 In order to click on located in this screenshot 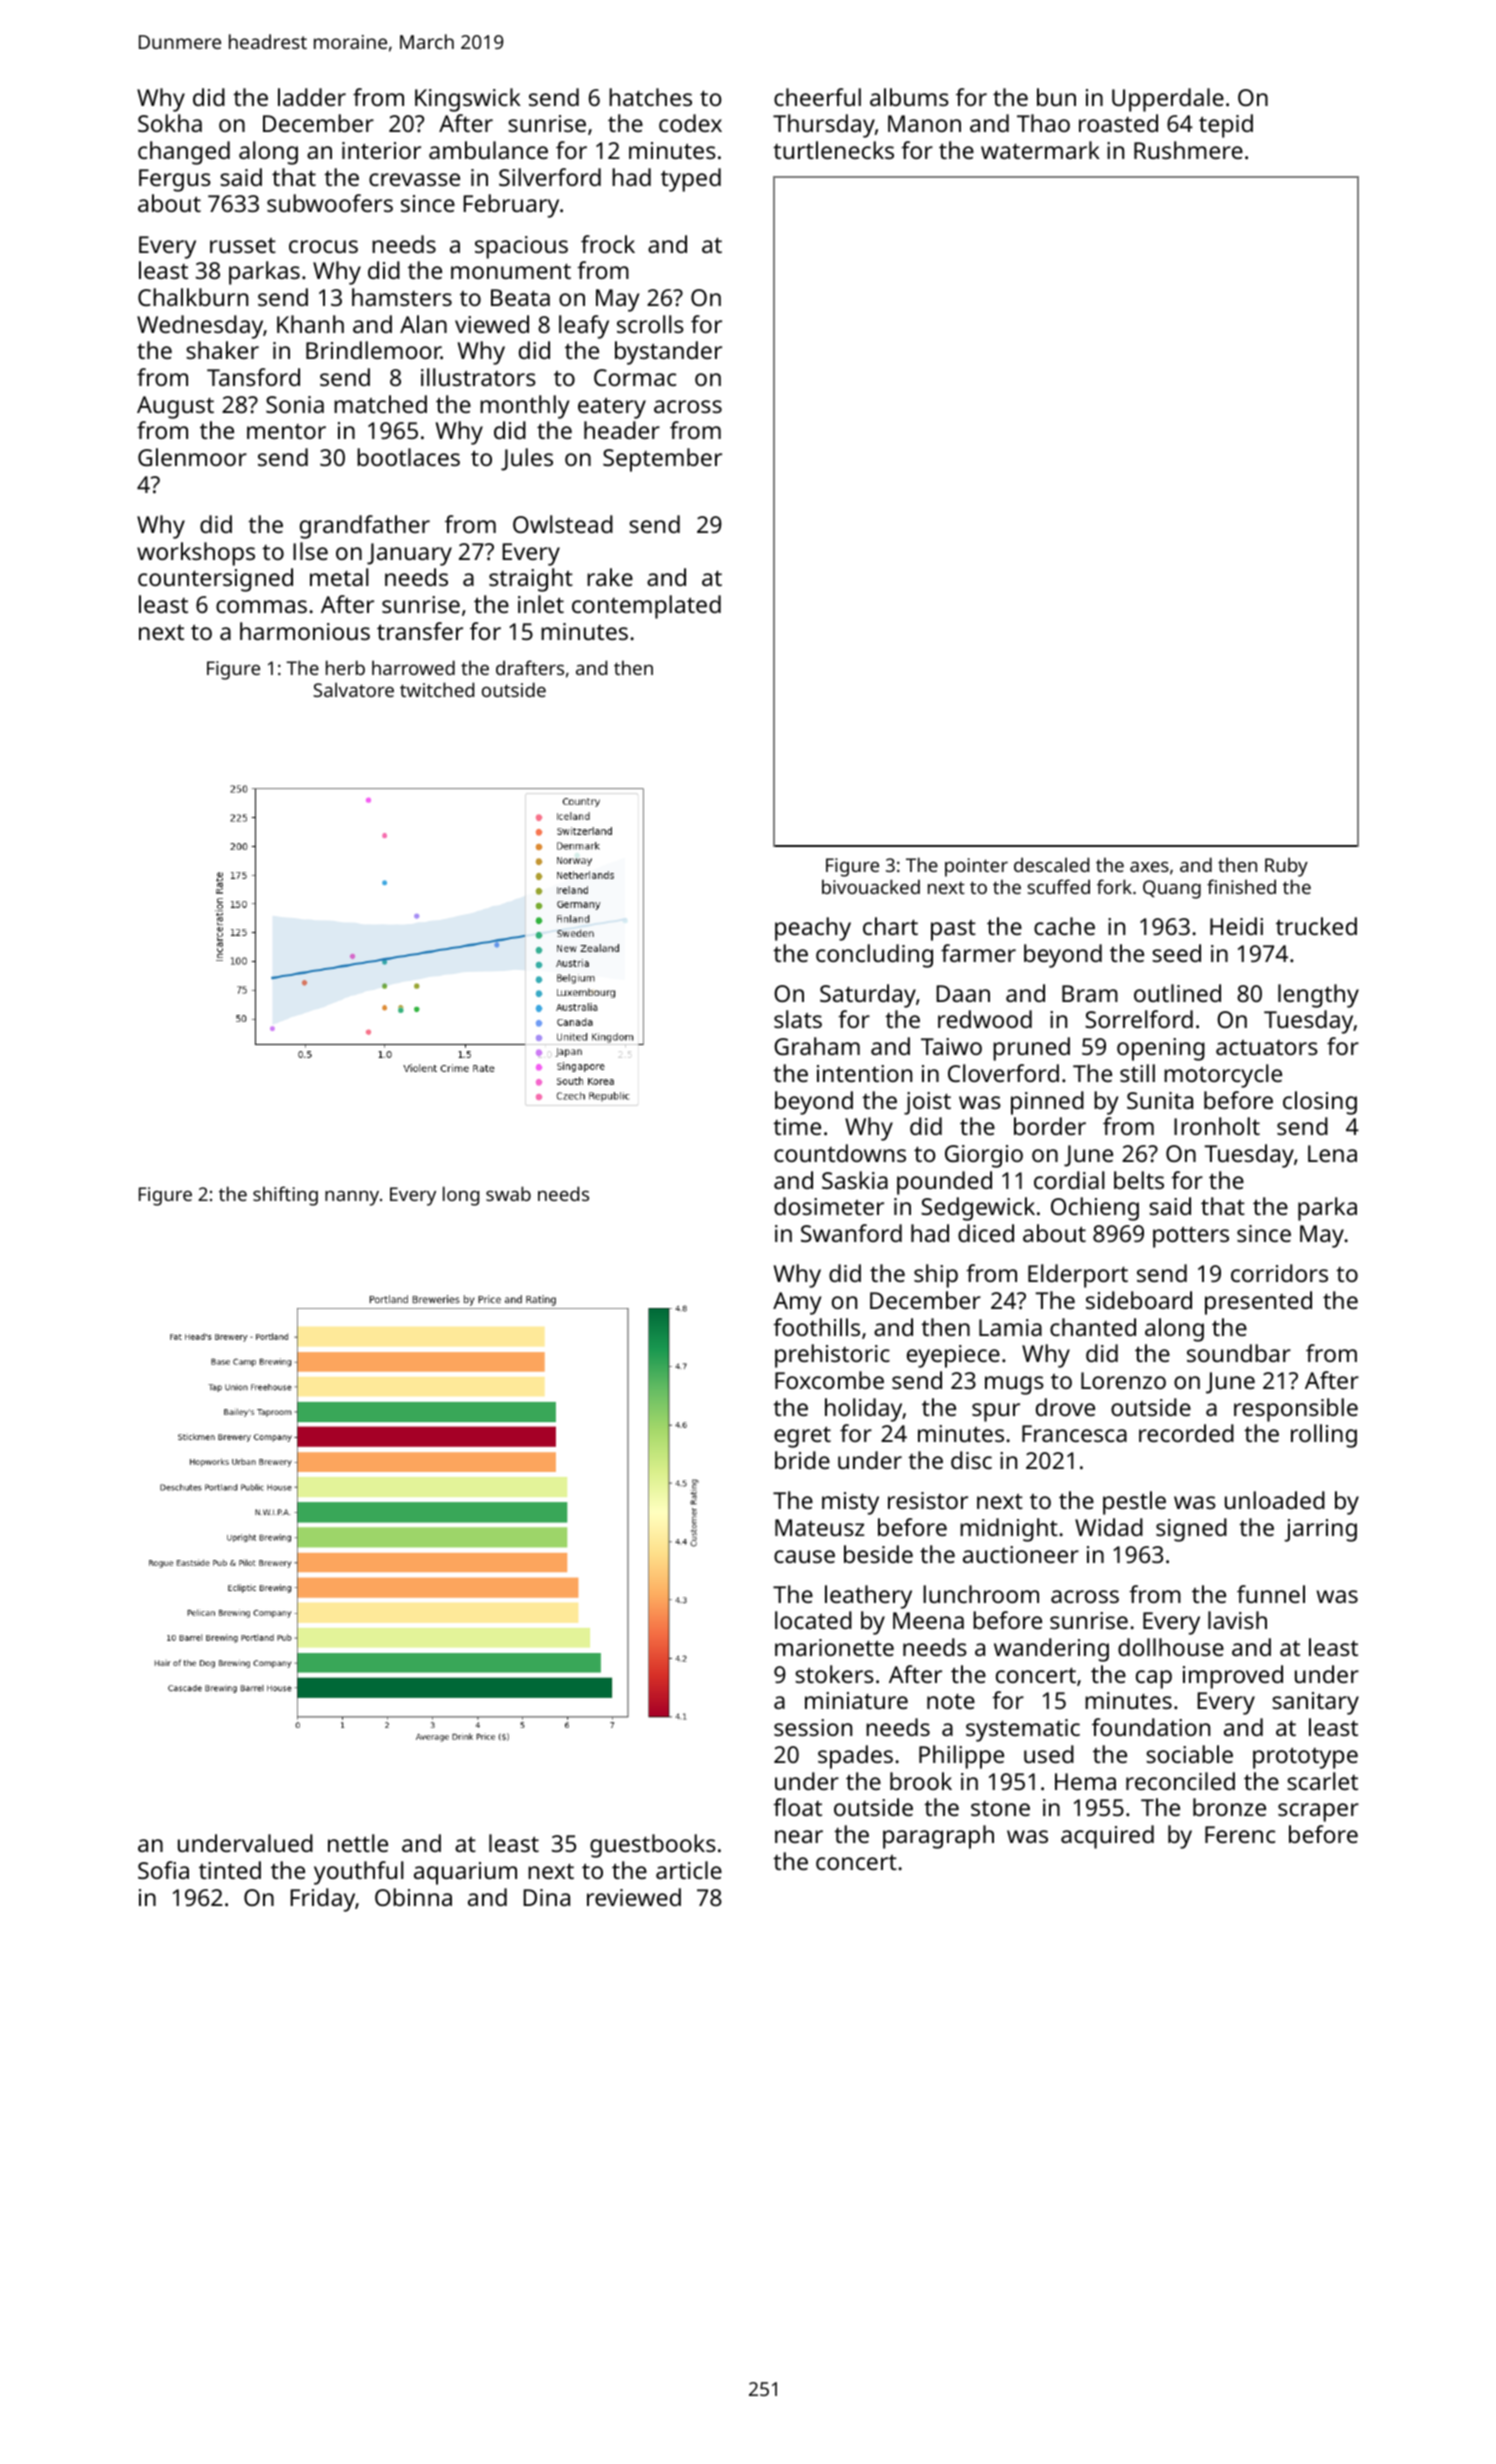, I will do `click(813, 1620)`.
